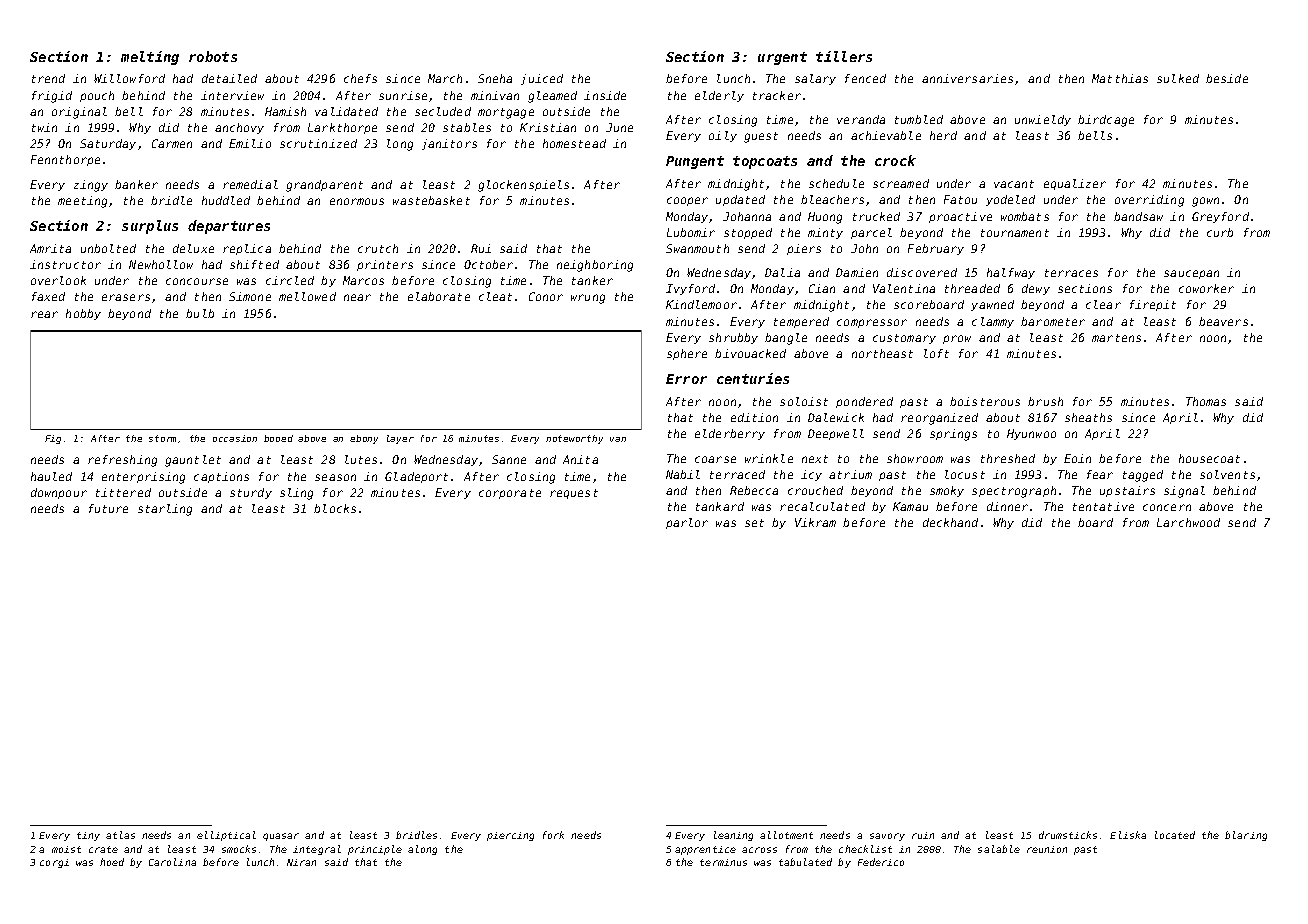 The image size is (1308, 924). Describe the element at coordinates (1075, 184) in the screenshot. I see `equalizer` at that location.
